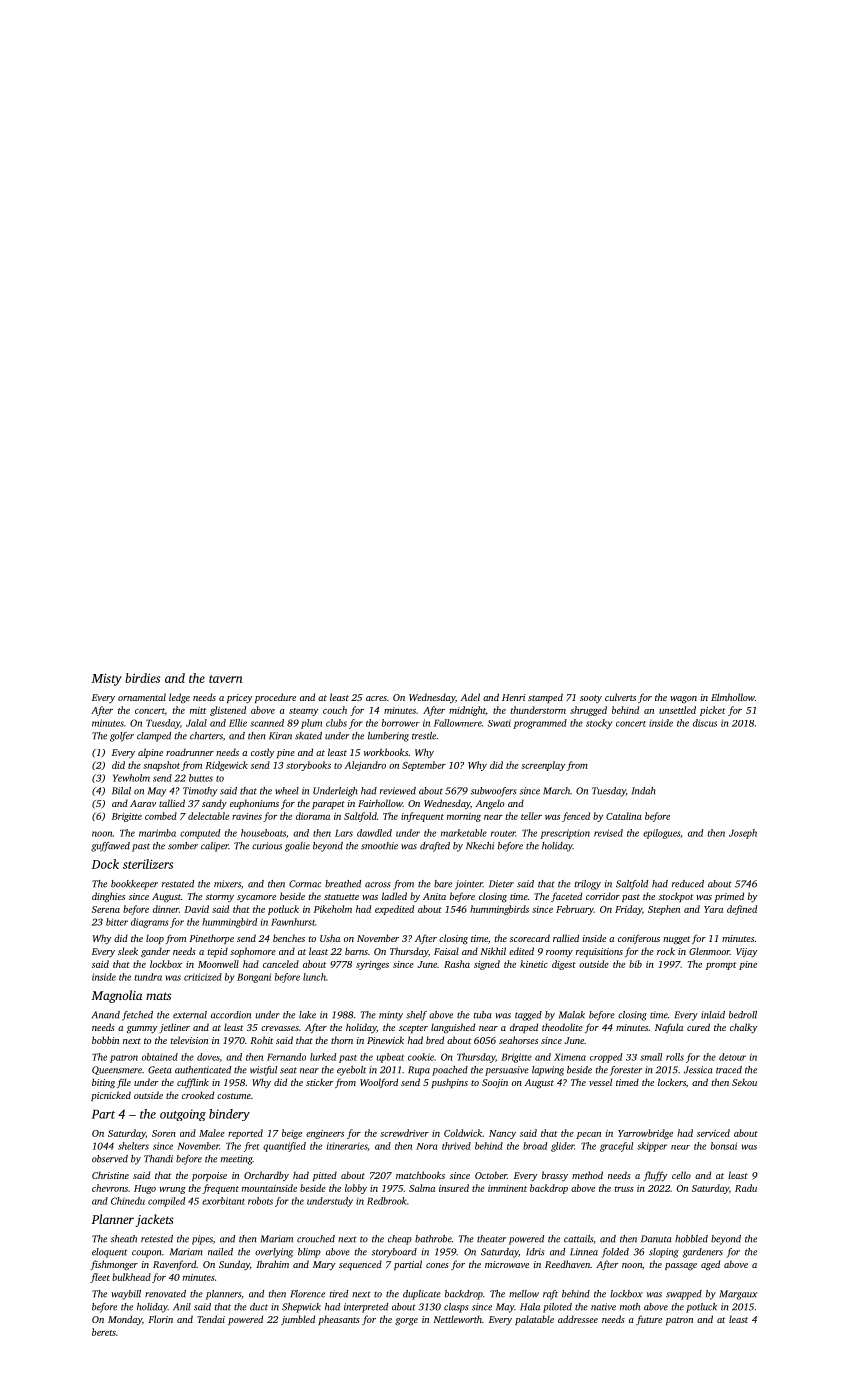  What do you see at coordinates (379, 1083) in the screenshot?
I see `Woolford` at bounding box center [379, 1083].
